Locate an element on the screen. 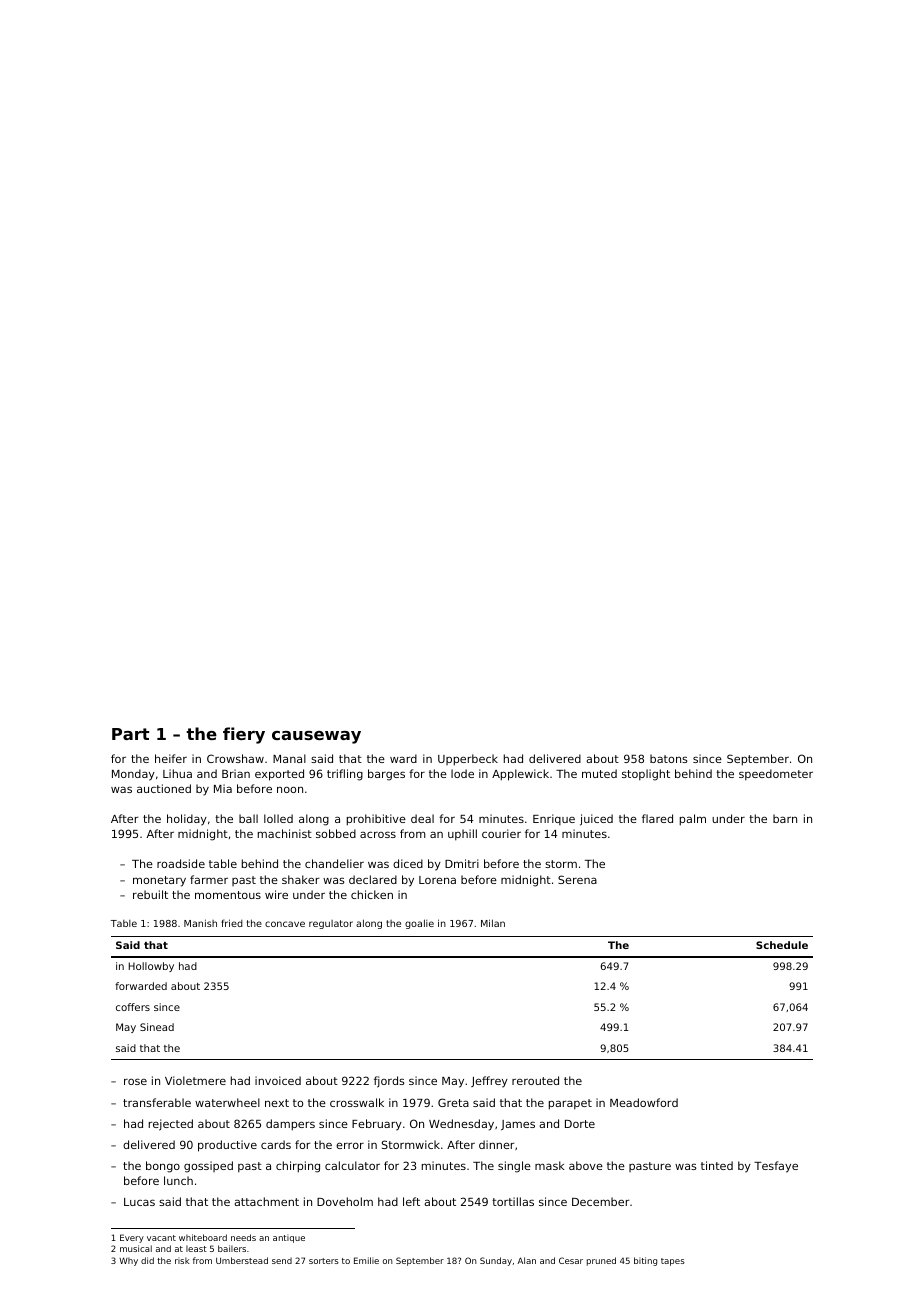 Image resolution: width=924 pixels, height=1308 pixels. batons is located at coordinates (669, 758).
